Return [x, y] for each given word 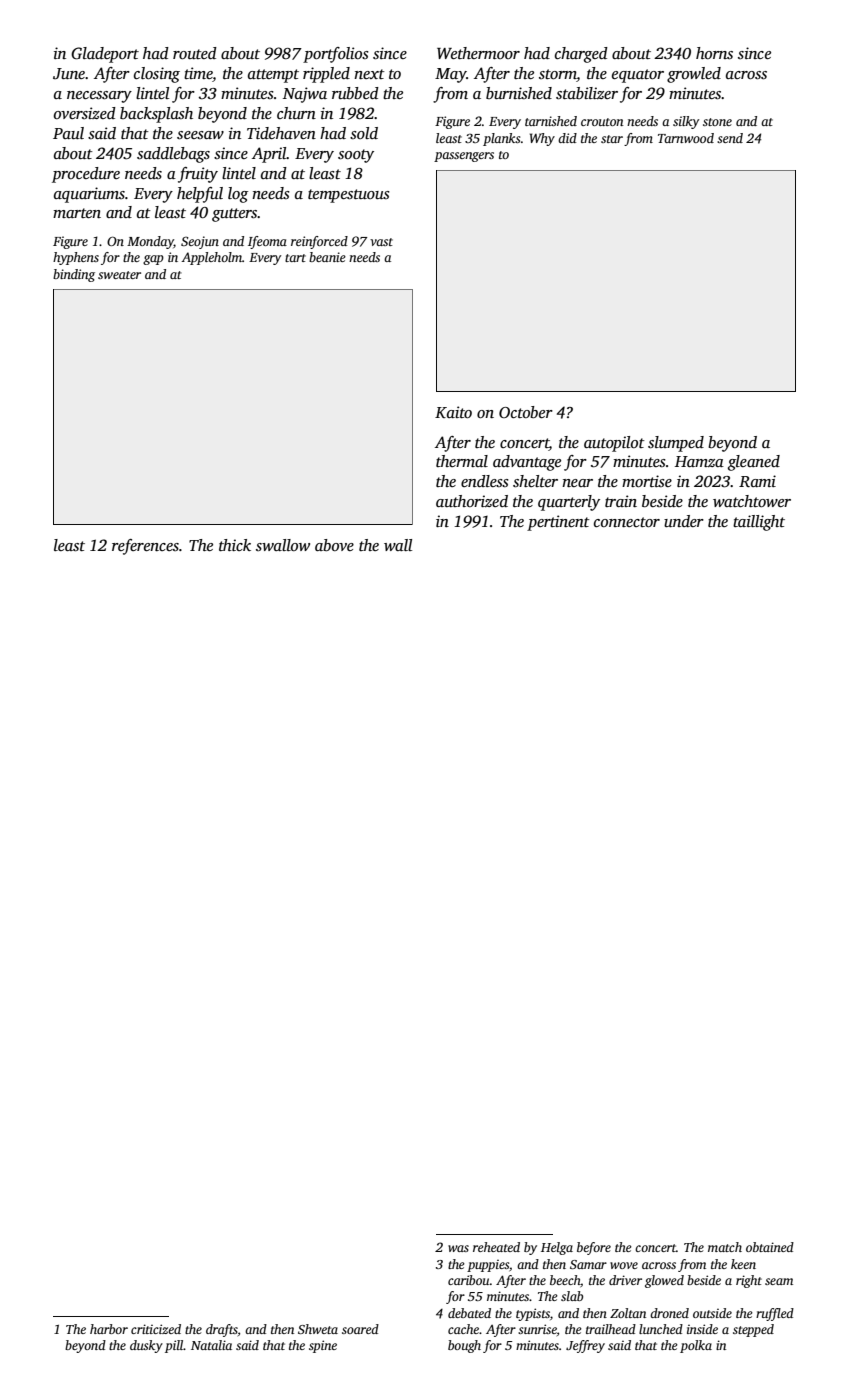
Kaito [453, 412]
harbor [109, 1329]
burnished [519, 93]
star [612, 139]
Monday [150, 242]
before [594, 1248]
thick [235, 545]
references [145, 547]
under [684, 521]
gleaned [754, 463]
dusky [146, 1346]
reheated [496, 1247]
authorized [472, 501]
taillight [759, 523]
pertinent [558, 523]
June [69, 74]
